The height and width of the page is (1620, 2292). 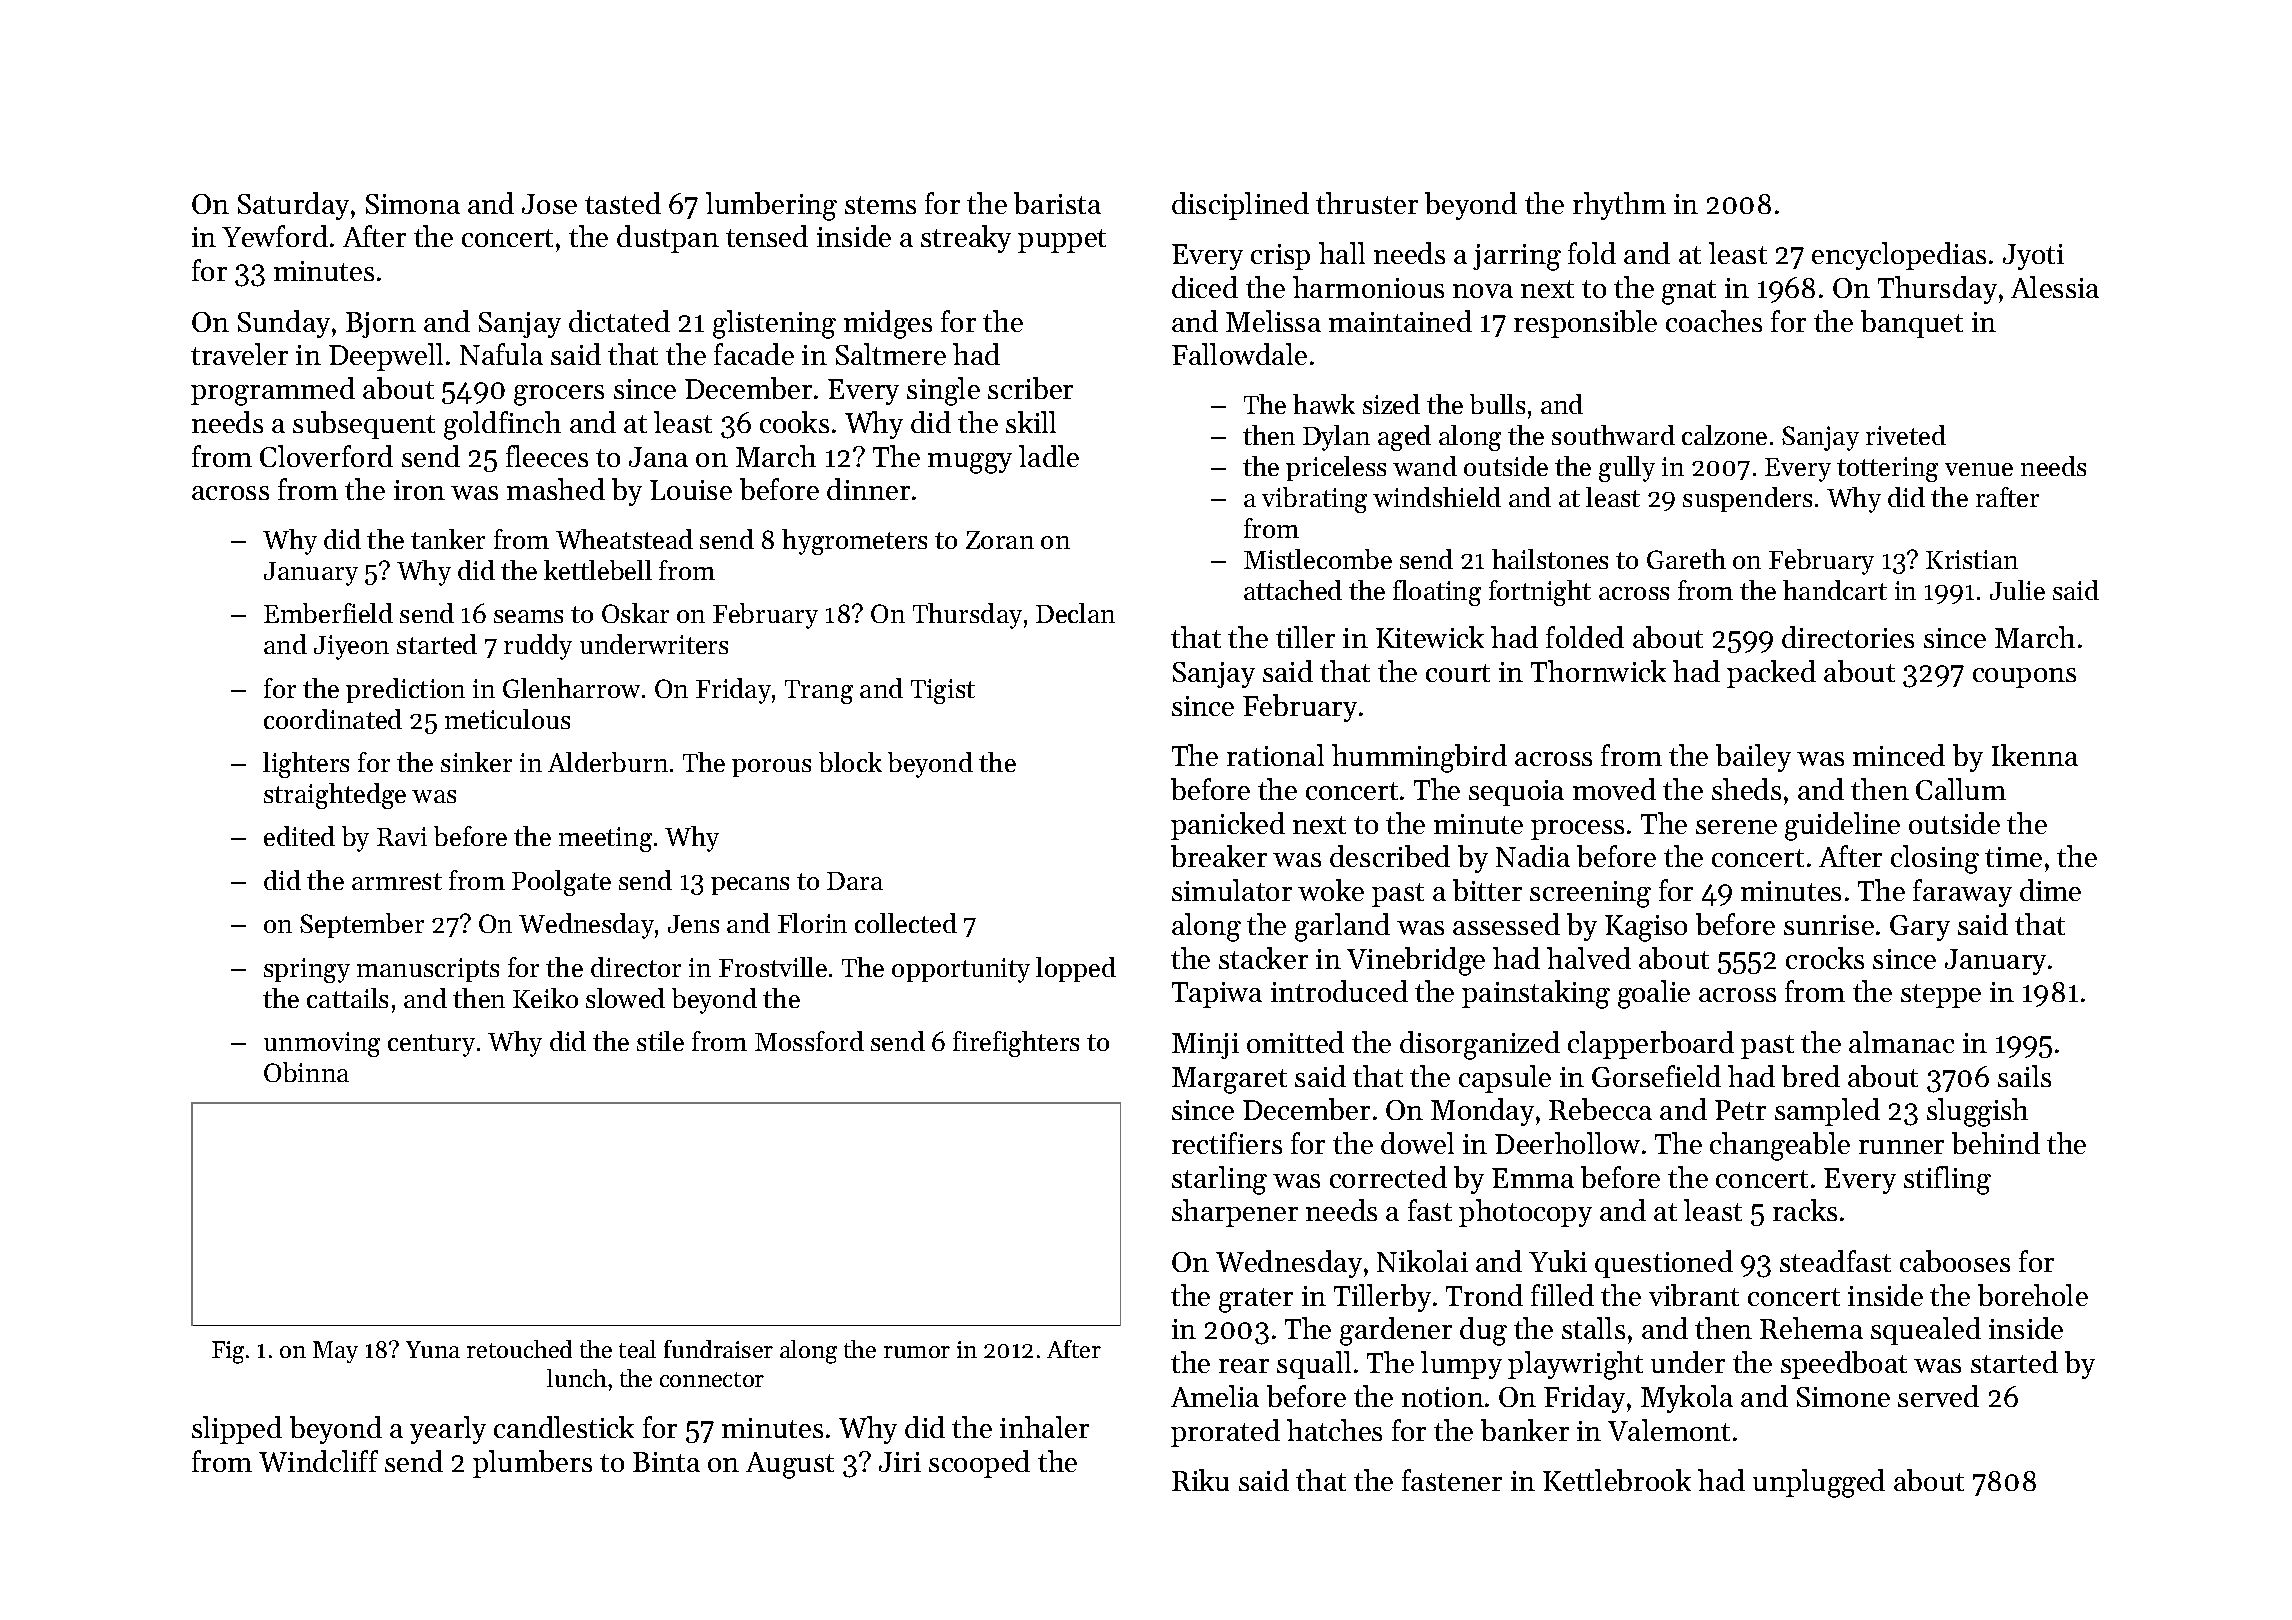 I want to click on Declan, so click(x=1075, y=613).
